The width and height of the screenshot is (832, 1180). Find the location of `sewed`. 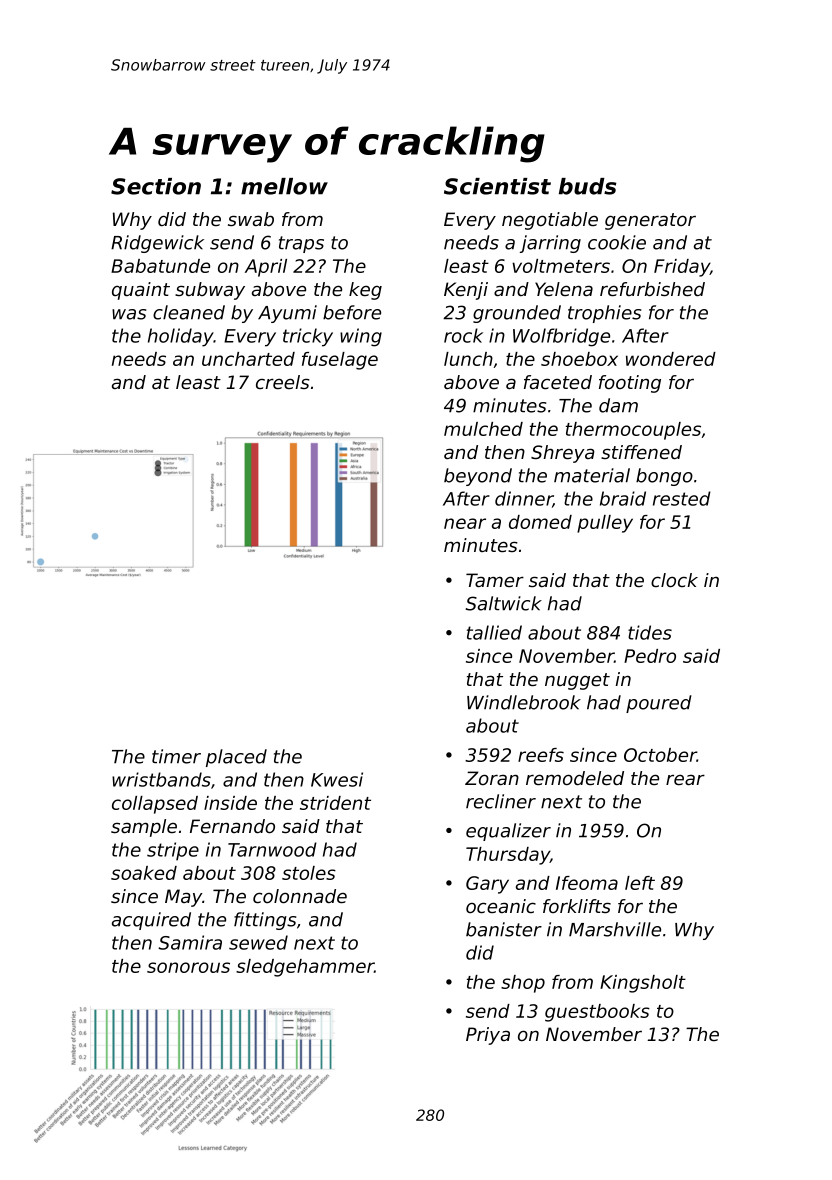

sewed is located at coordinates (258, 942).
